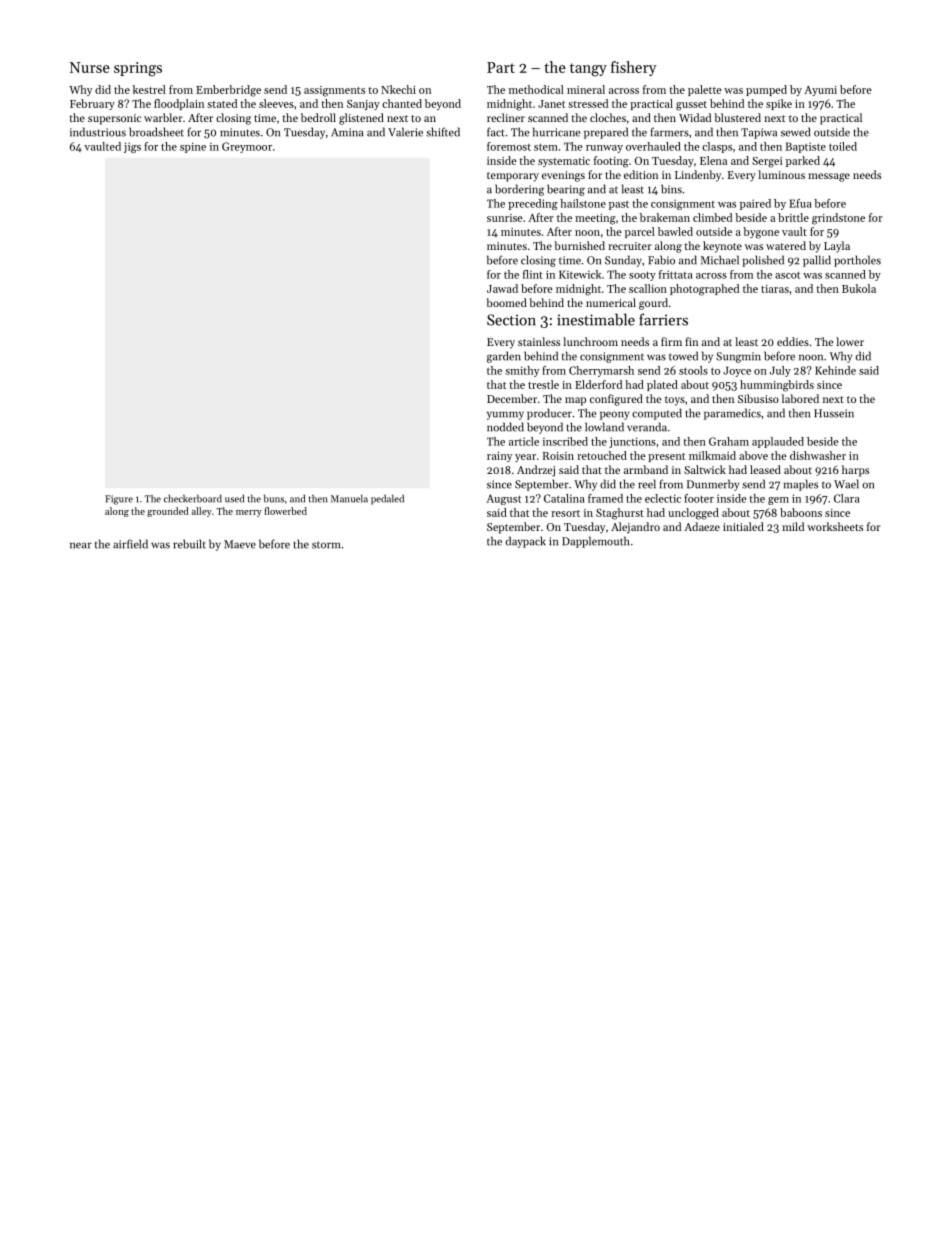 The image size is (952, 1233). I want to click on spike, so click(779, 104).
